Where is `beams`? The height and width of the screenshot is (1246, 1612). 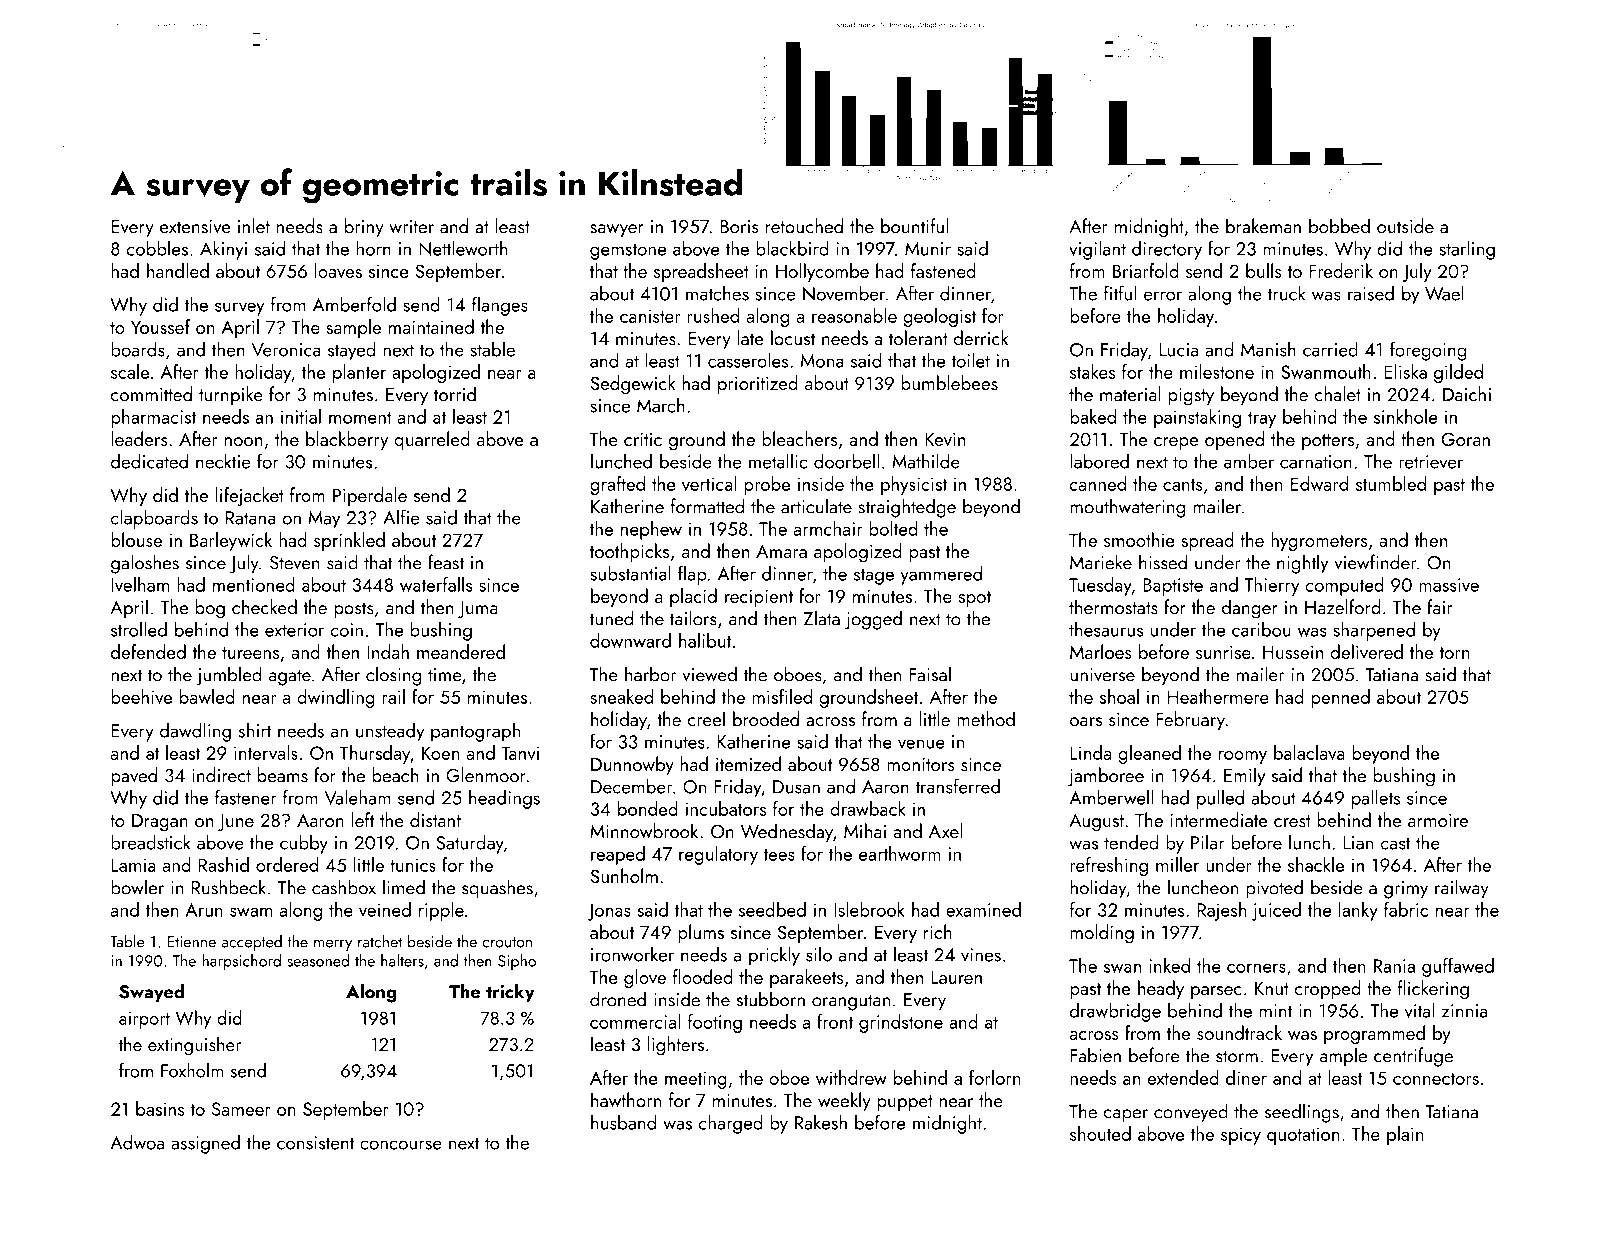
beams is located at coordinates (282, 775).
